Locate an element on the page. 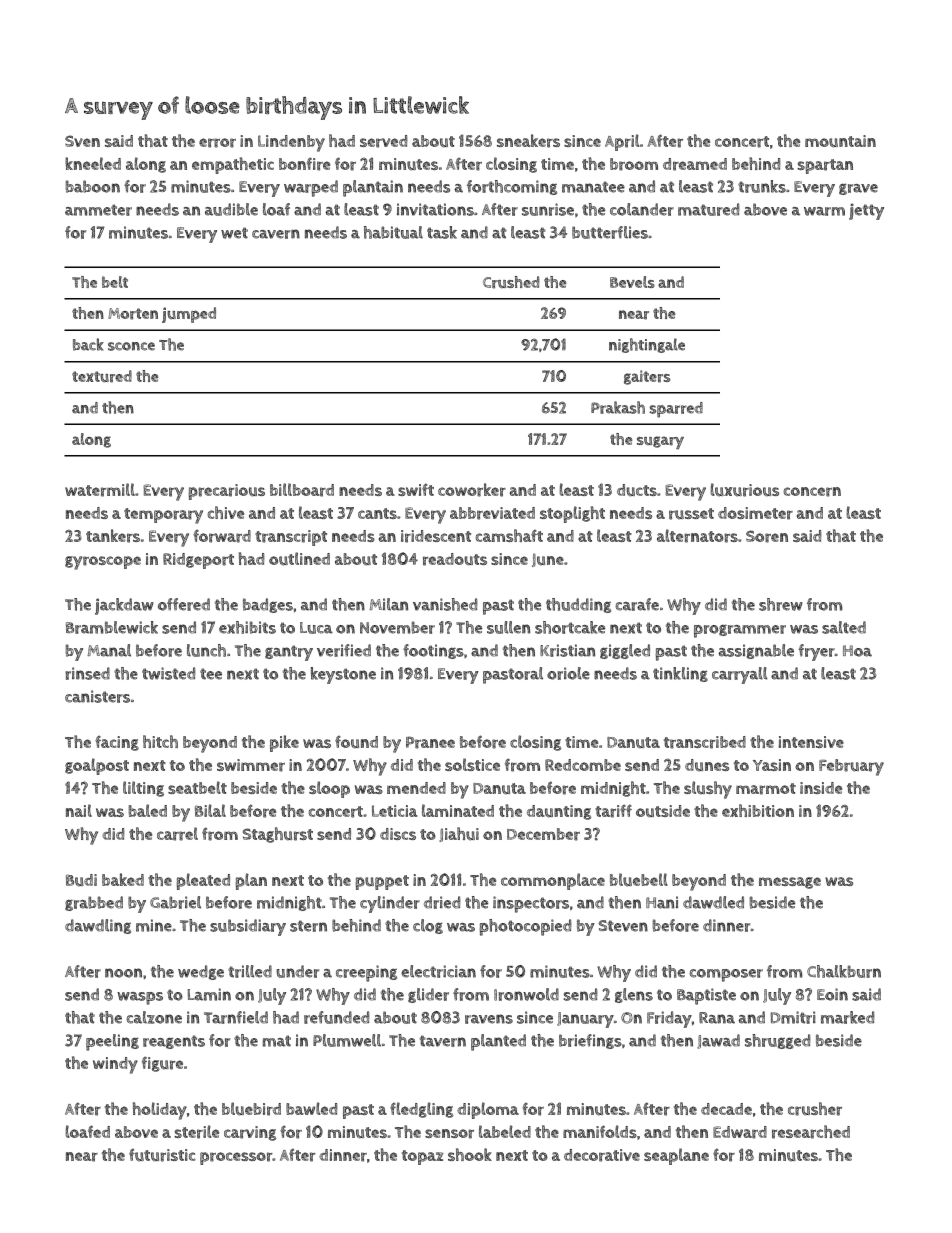 This page has width=952, height=1233. bluebird is located at coordinates (251, 1109).
